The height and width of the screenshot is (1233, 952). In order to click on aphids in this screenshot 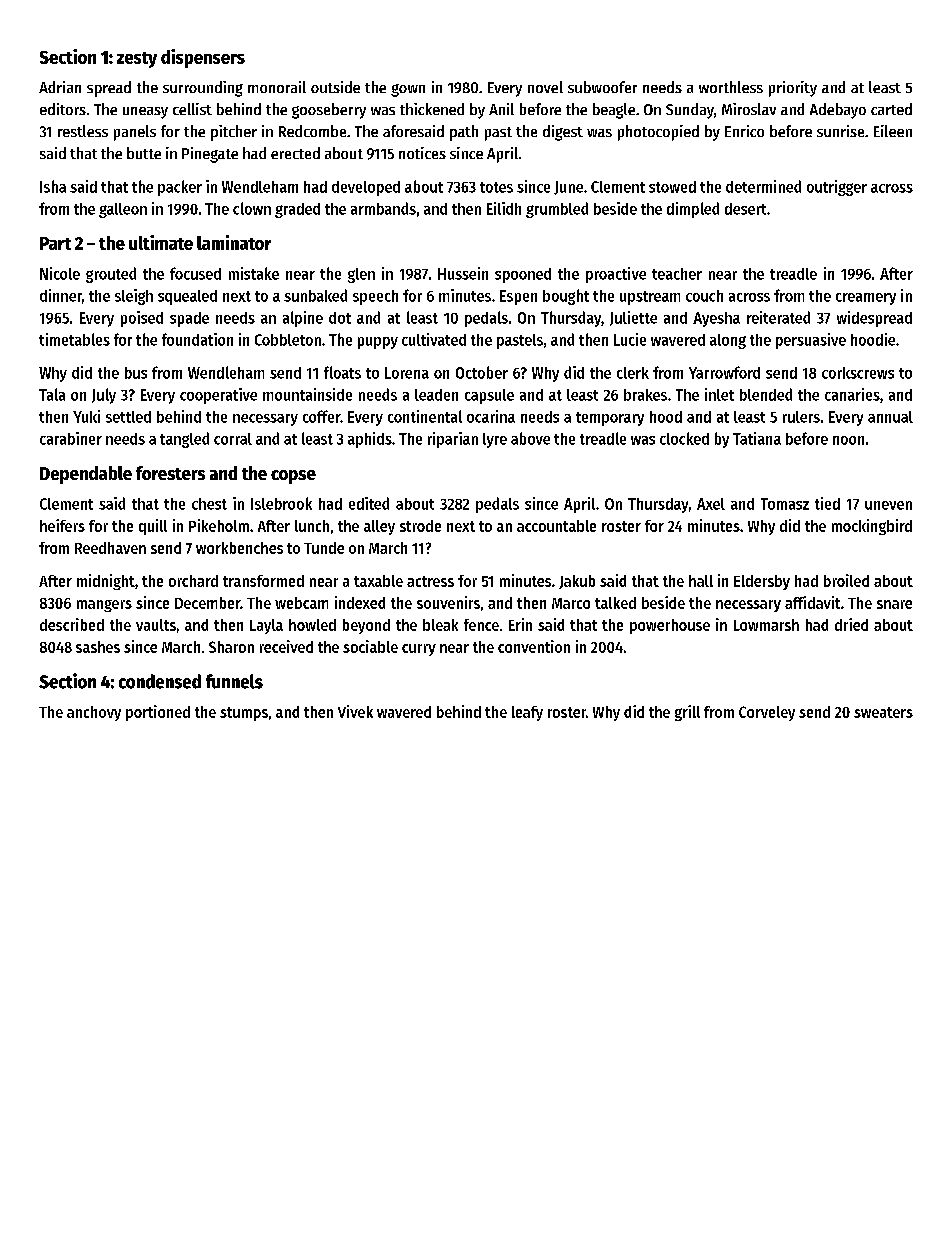, I will do `click(370, 440)`.
